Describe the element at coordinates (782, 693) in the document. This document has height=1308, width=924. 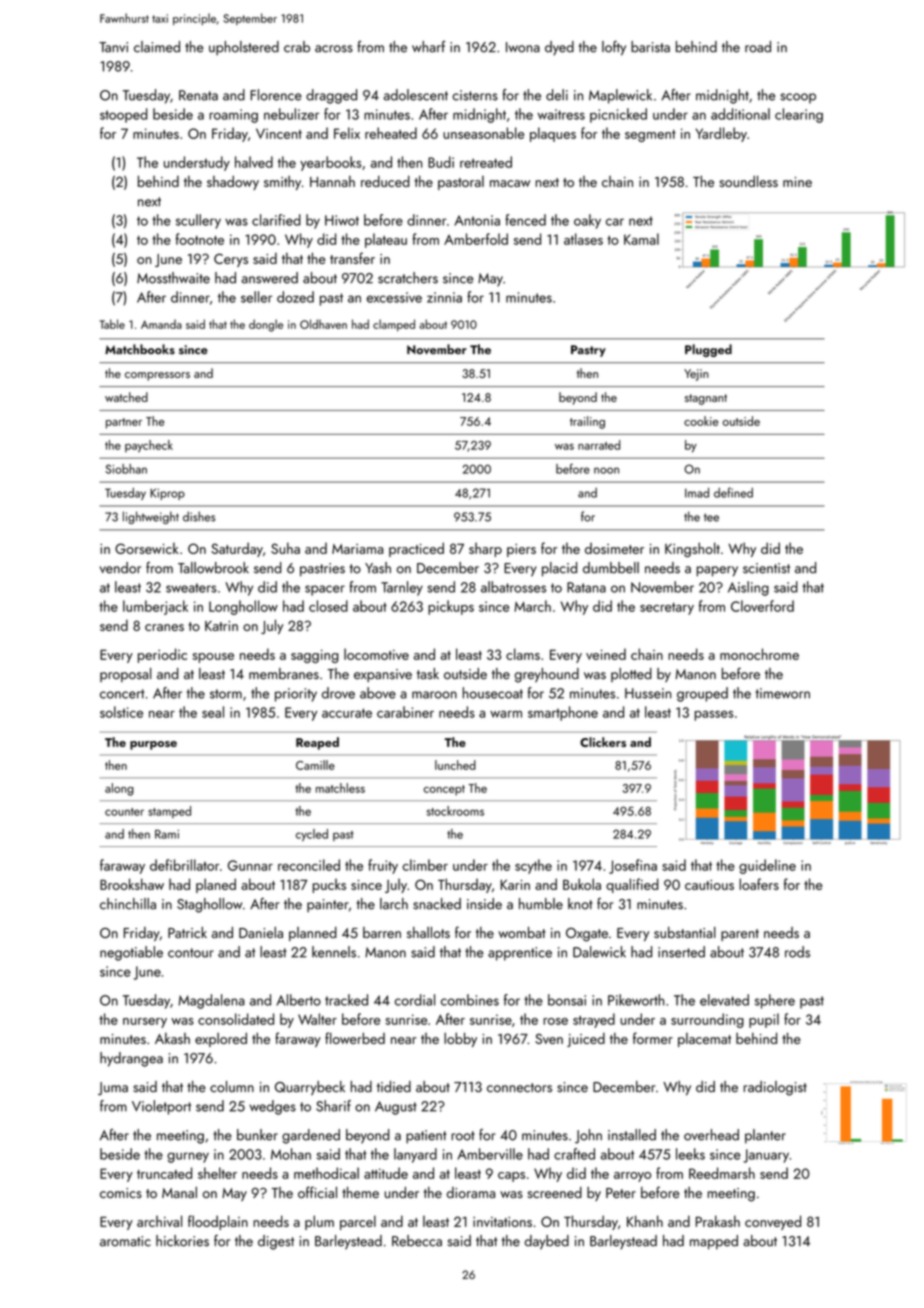
I see `timeworn` at that location.
